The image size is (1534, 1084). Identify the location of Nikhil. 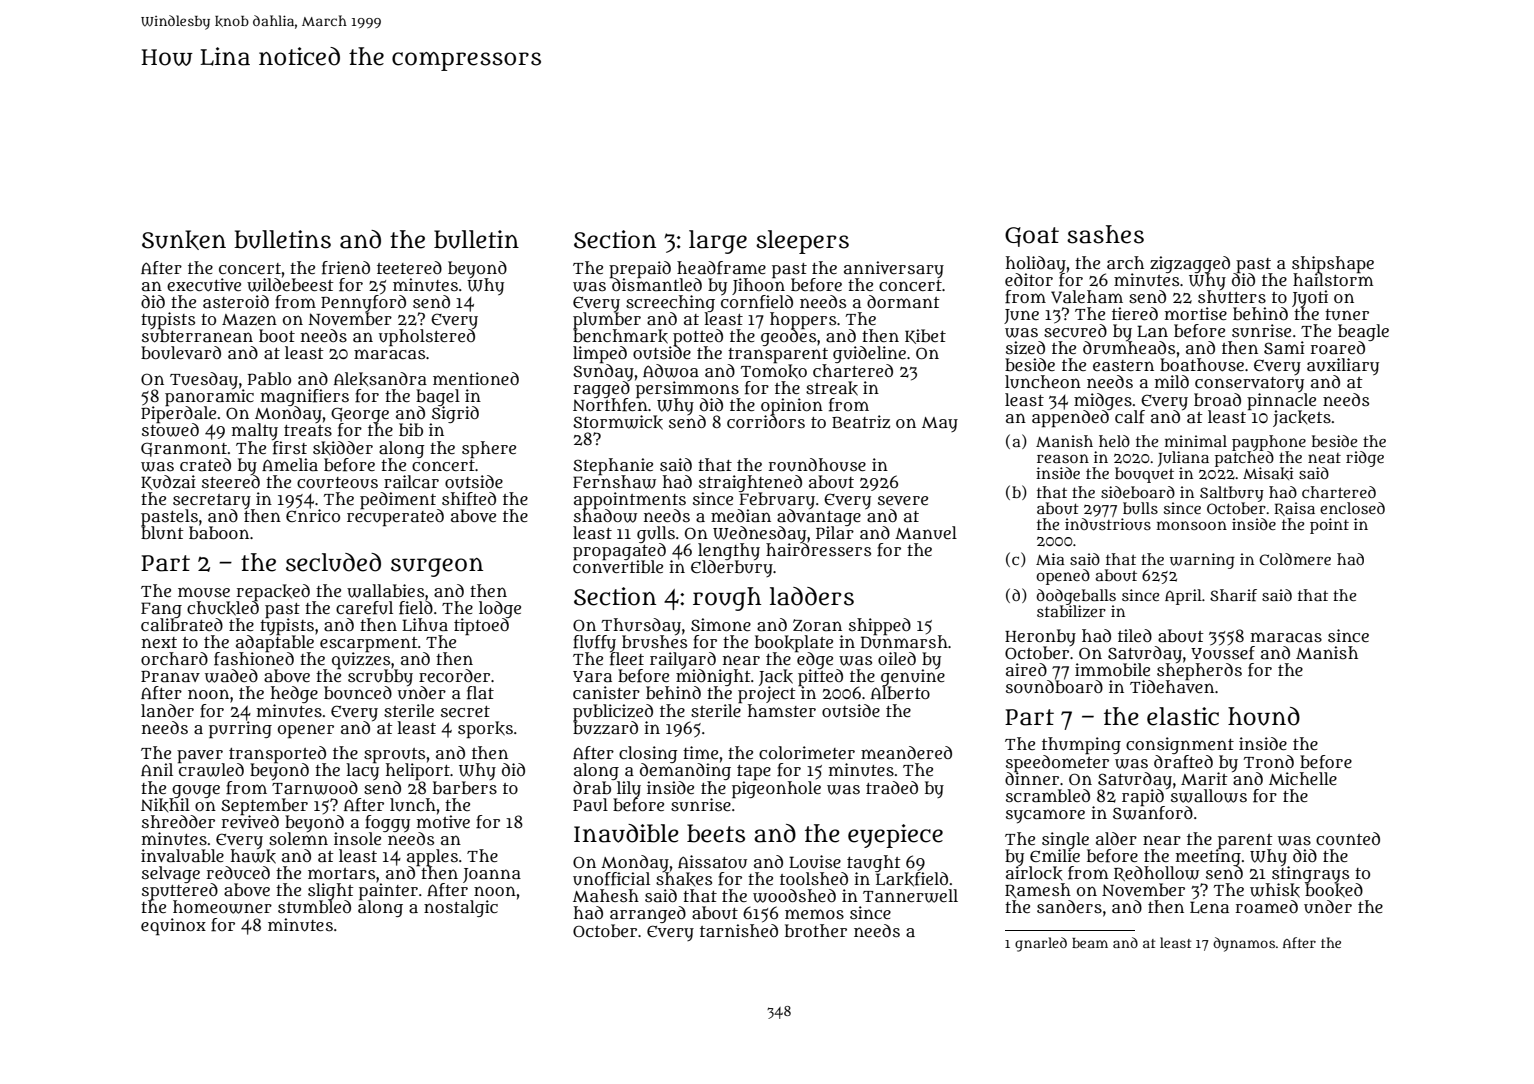
(165, 805).
